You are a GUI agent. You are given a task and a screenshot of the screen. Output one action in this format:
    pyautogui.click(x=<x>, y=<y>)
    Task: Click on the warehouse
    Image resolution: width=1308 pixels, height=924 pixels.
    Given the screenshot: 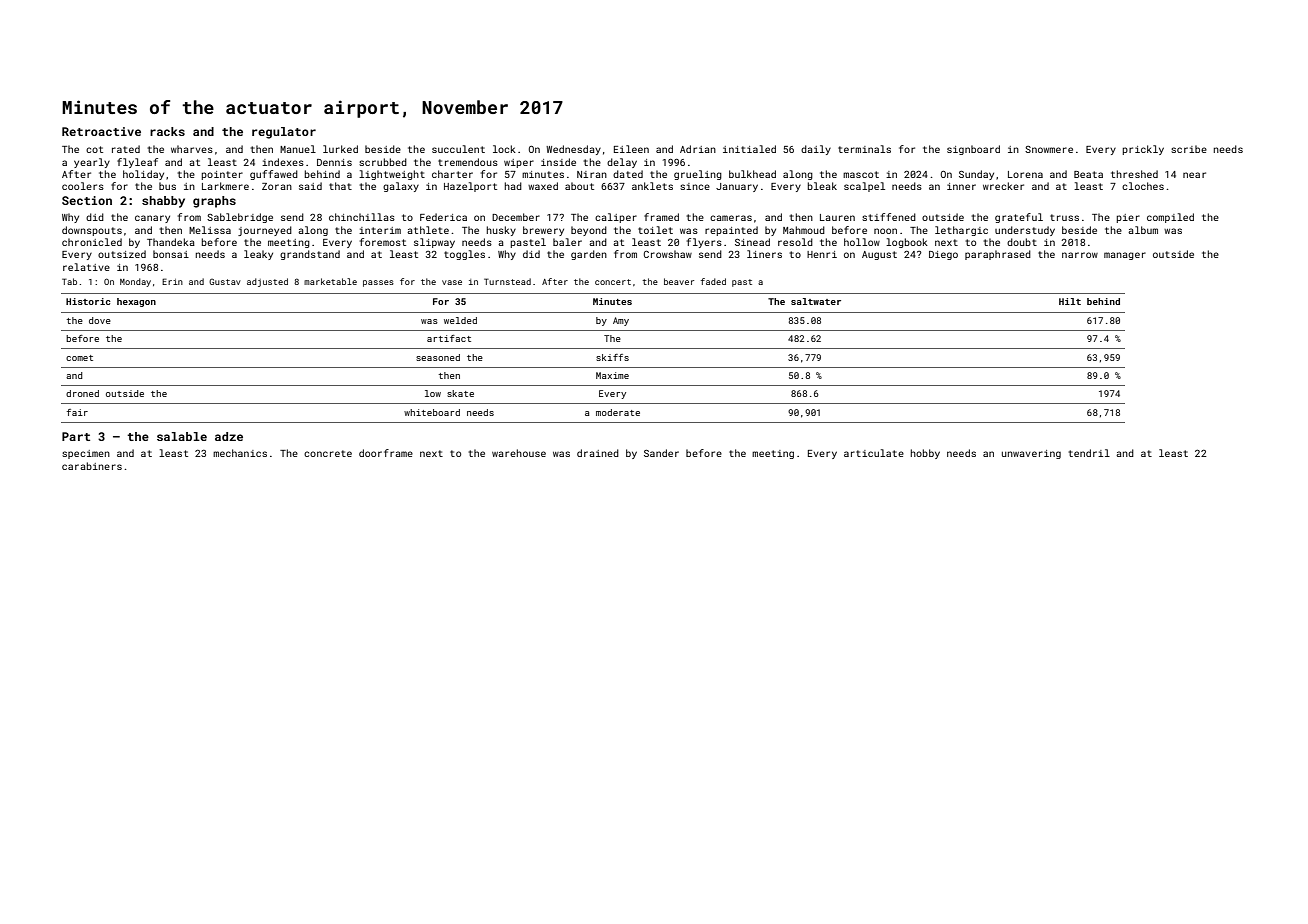 What is the action you would take?
    pyautogui.click(x=519, y=453)
